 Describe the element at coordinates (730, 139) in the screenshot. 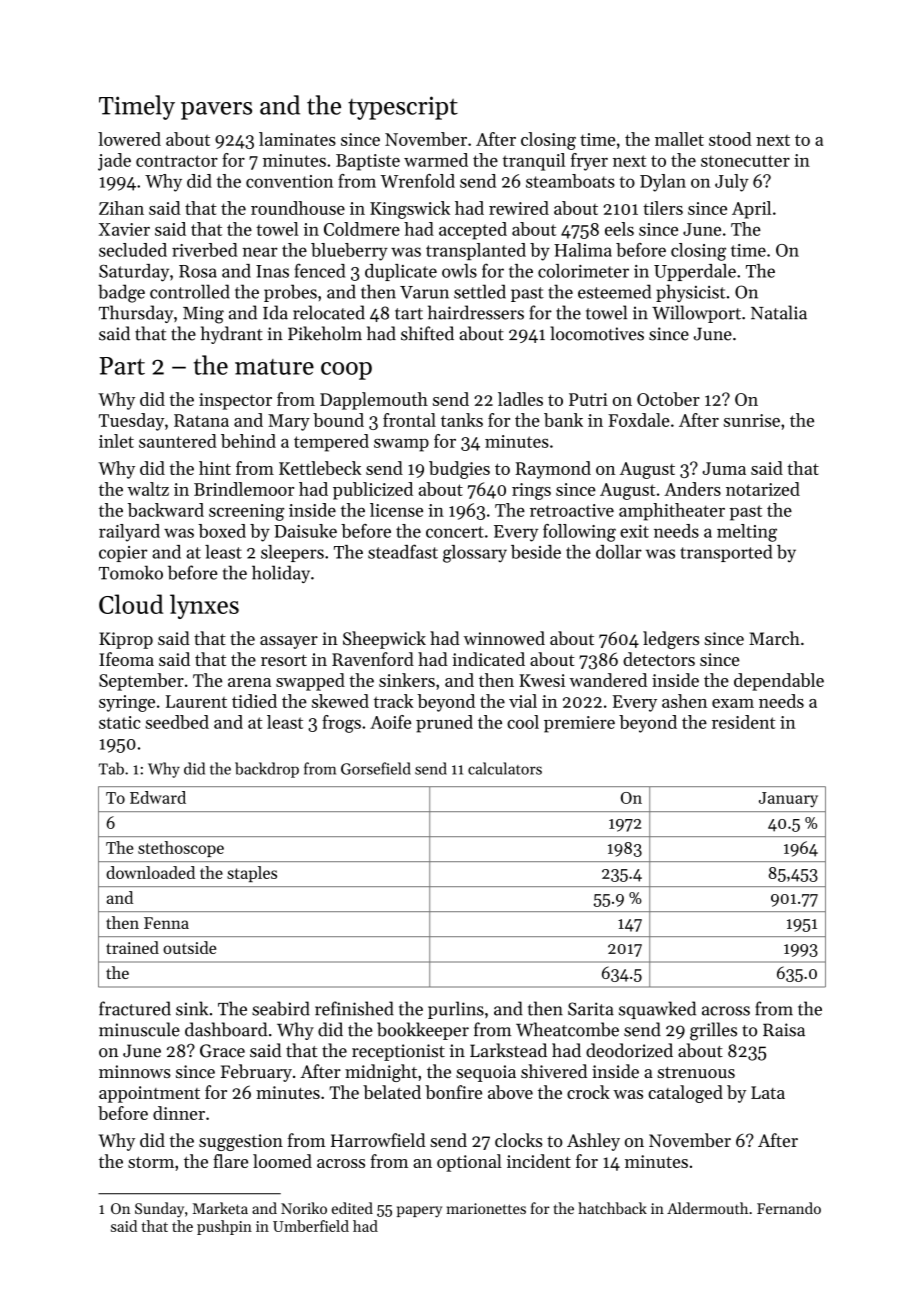

I see `stood` at that location.
